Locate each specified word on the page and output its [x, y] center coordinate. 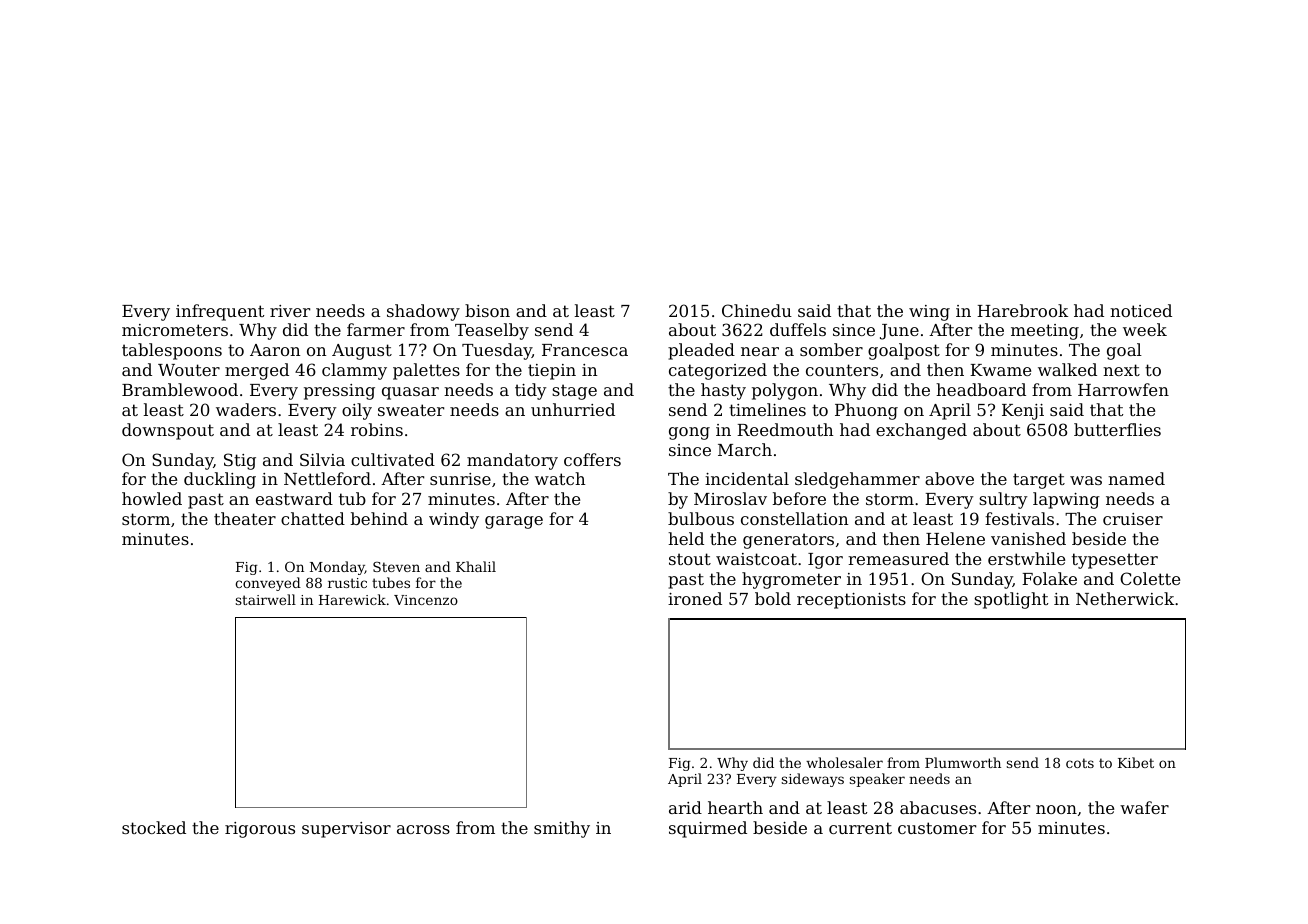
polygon [785, 391]
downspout [168, 431]
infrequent [220, 312]
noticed [1141, 310]
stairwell [266, 599]
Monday [337, 568]
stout [690, 559]
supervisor [346, 830]
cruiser [1133, 519]
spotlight [1011, 600]
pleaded [701, 351]
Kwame [1000, 370]
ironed [695, 598]
